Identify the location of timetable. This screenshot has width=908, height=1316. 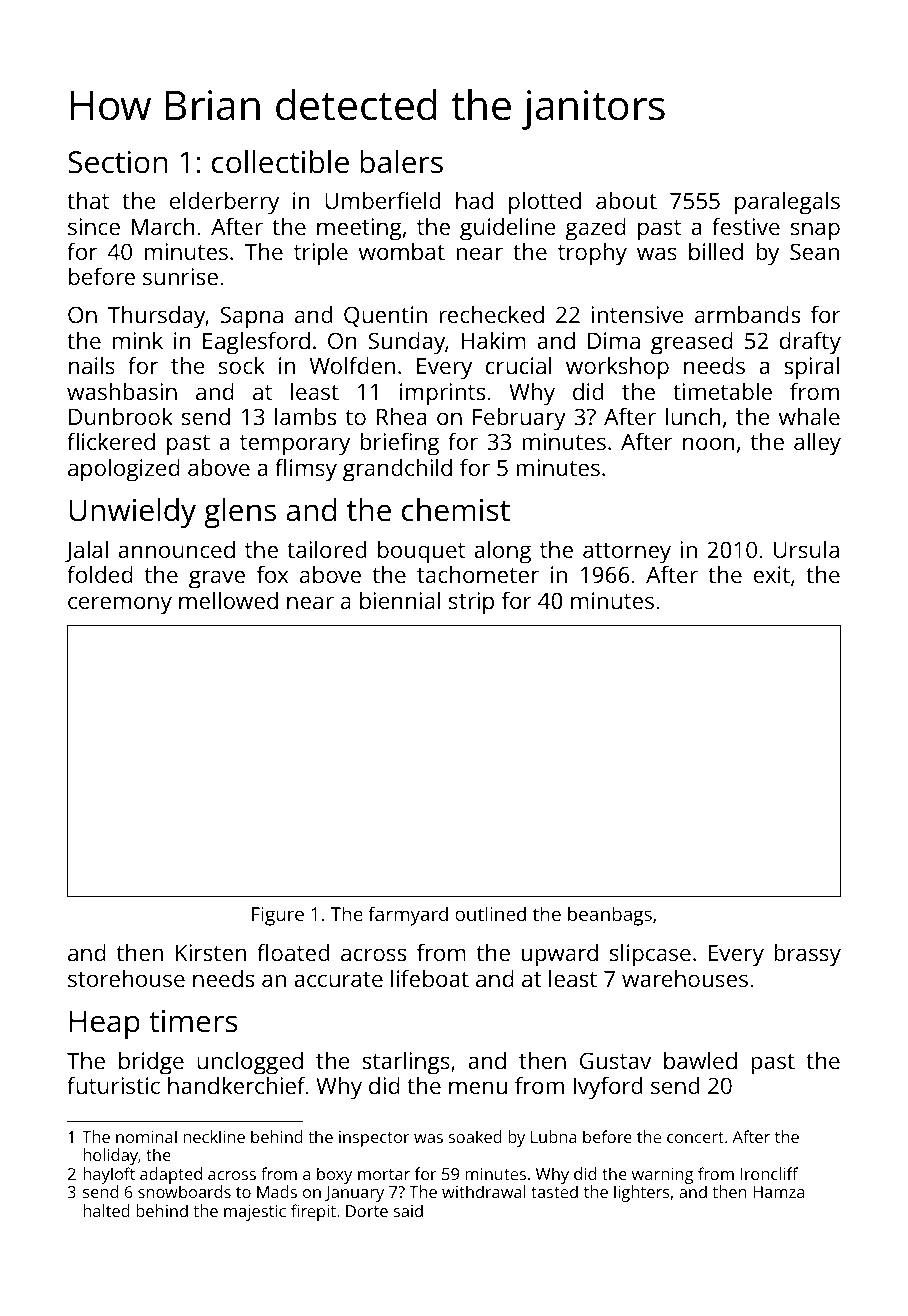
(722, 391).
